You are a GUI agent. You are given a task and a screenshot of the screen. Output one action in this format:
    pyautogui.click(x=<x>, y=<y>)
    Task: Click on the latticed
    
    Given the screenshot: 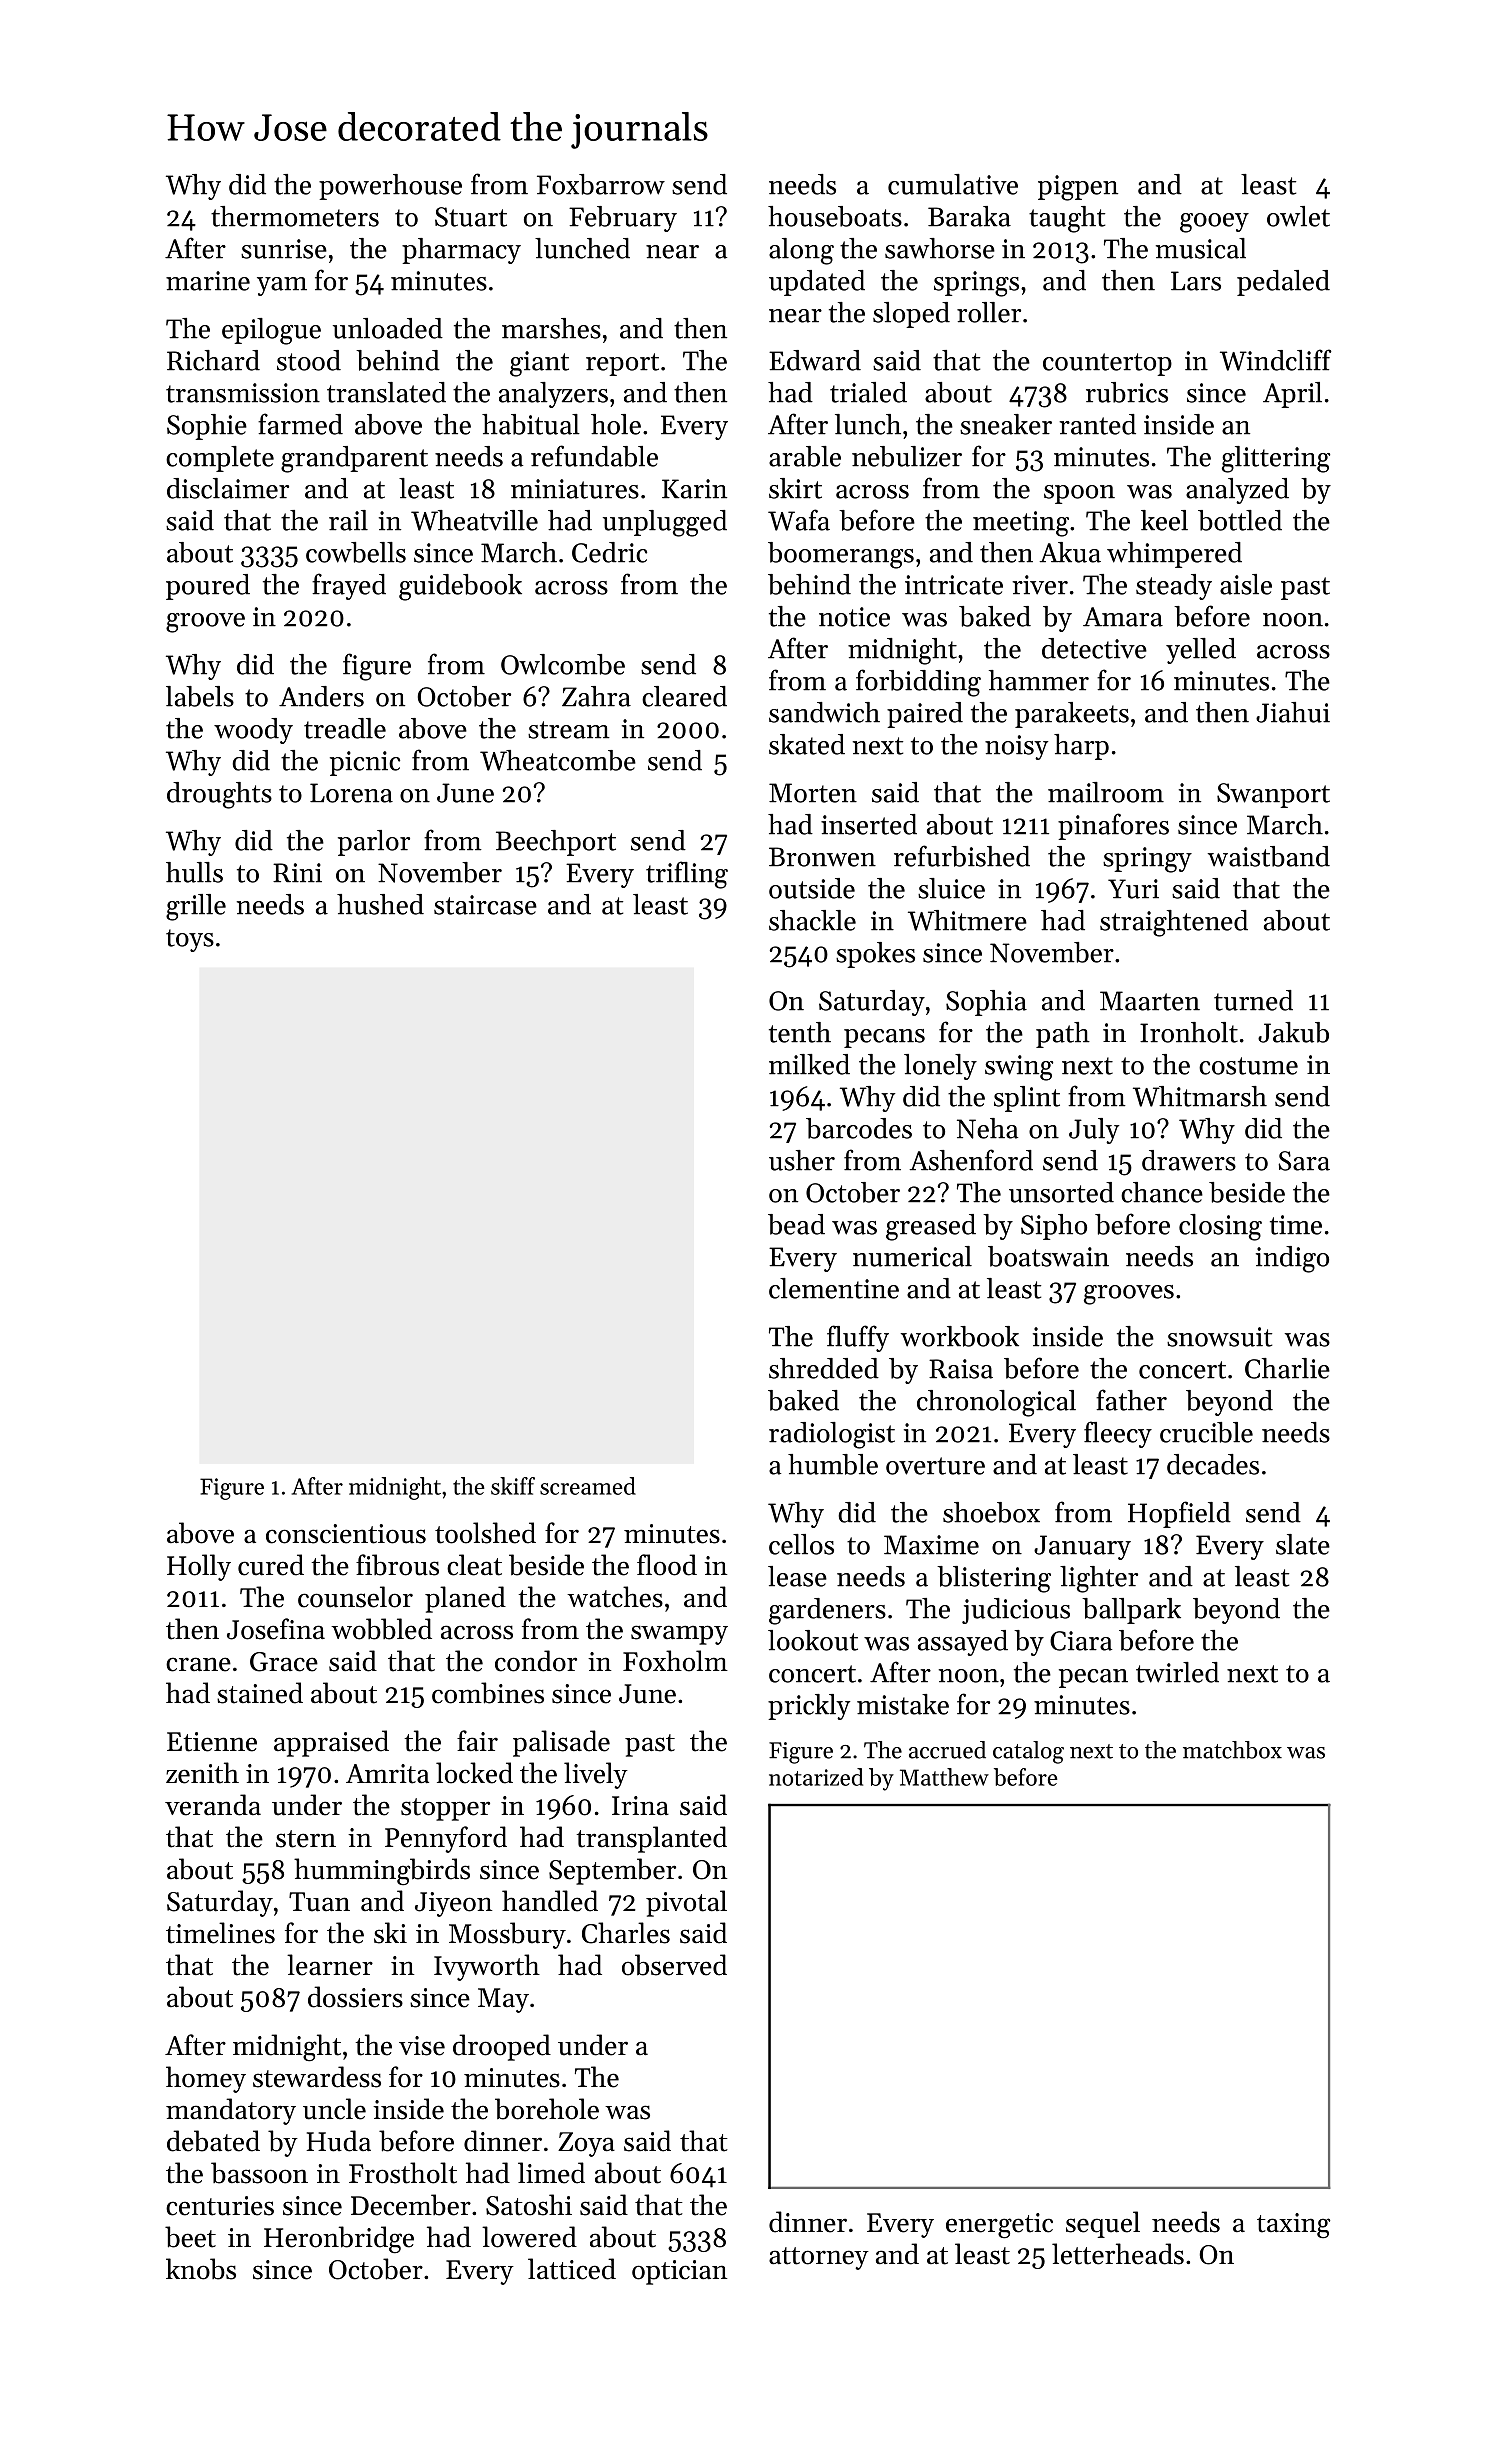 What is the action you would take?
    pyautogui.click(x=572, y=2269)
